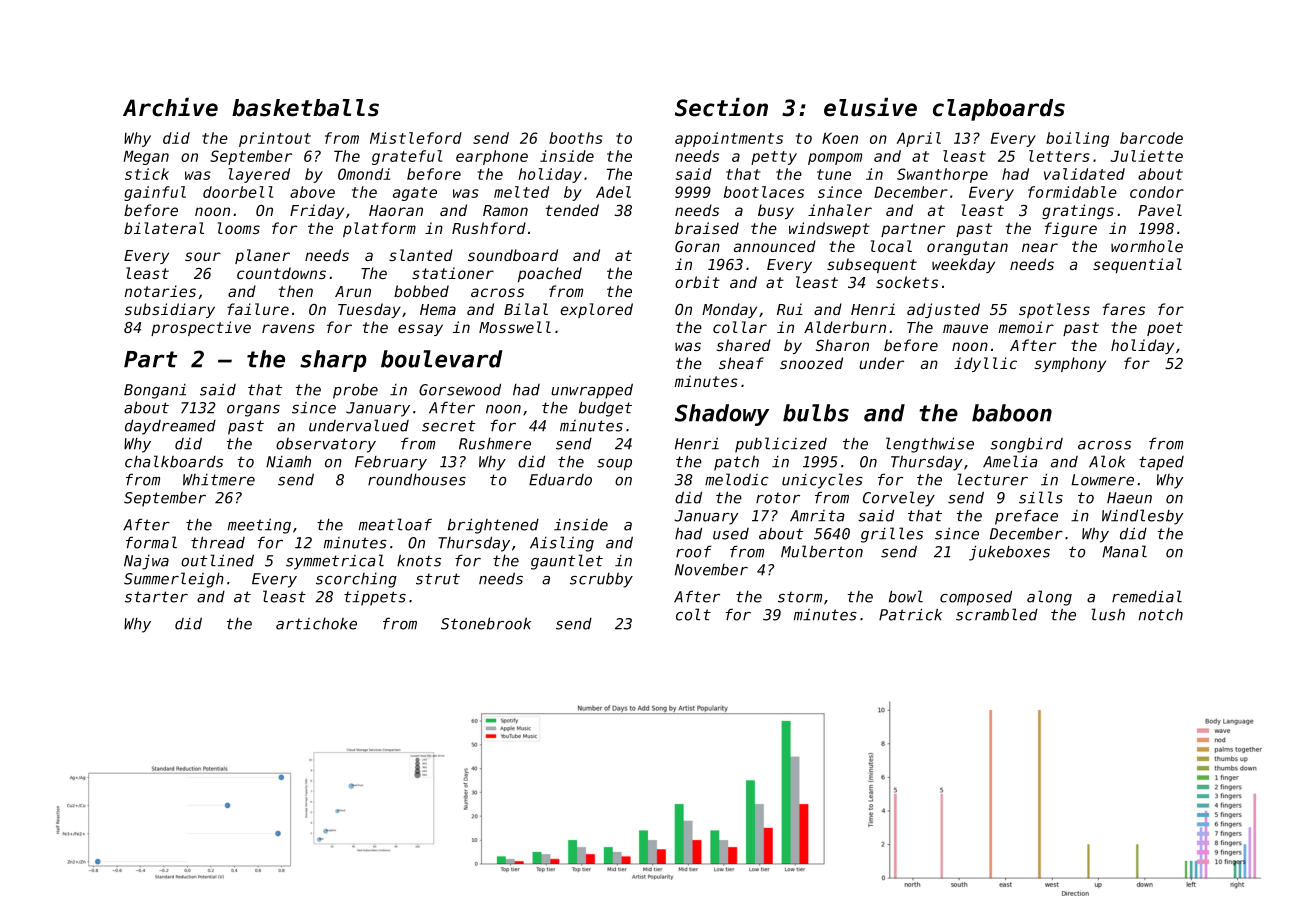  Describe the element at coordinates (999, 110) in the page. I see `clapboards` at that location.
